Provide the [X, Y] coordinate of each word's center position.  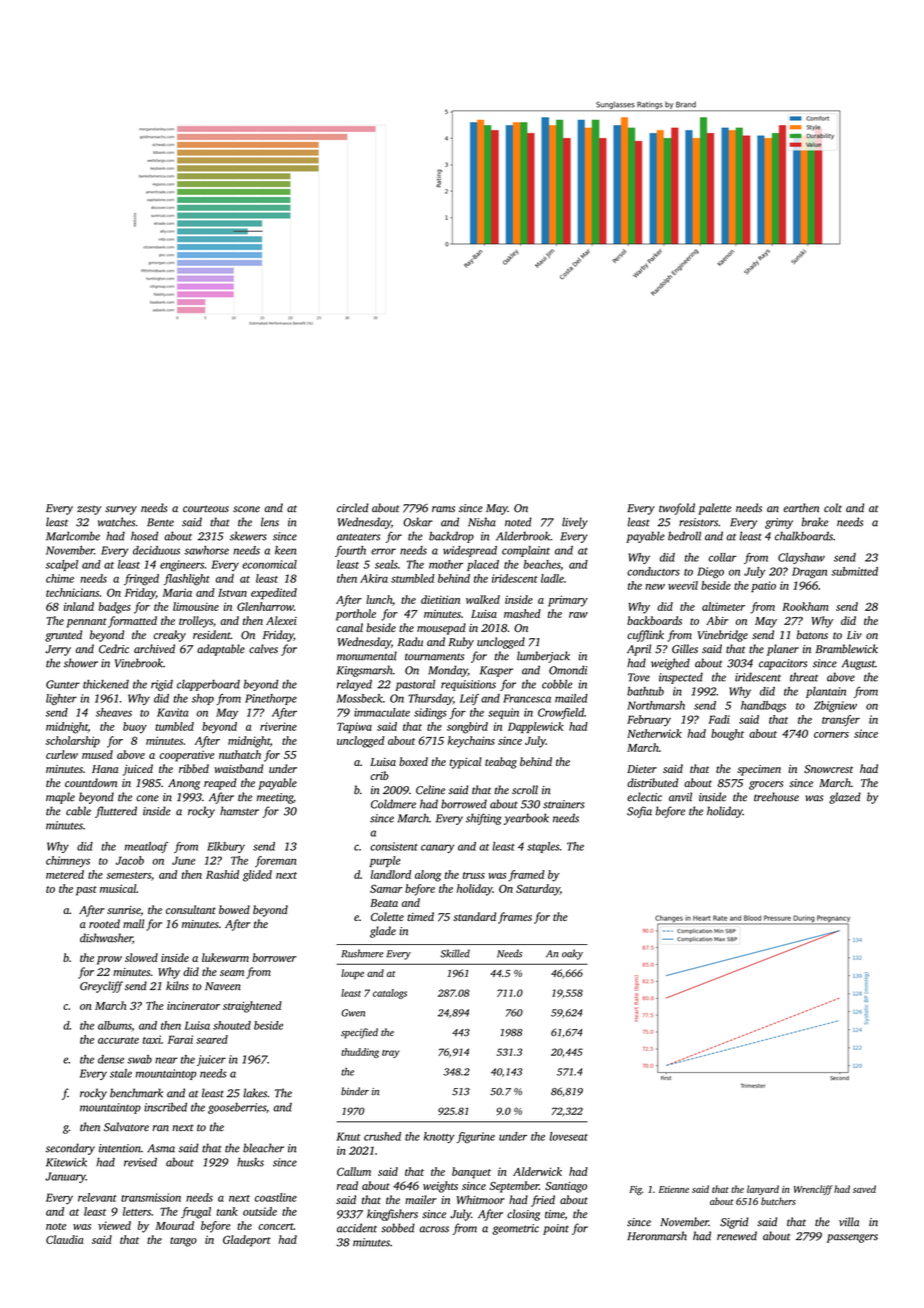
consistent [394, 846]
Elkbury [226, 847]
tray [390, 1054]
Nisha [482, 522]
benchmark [136, 1093]
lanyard [763, 1190]
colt [833, 508]
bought [727, 735]
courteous [206, 509]
